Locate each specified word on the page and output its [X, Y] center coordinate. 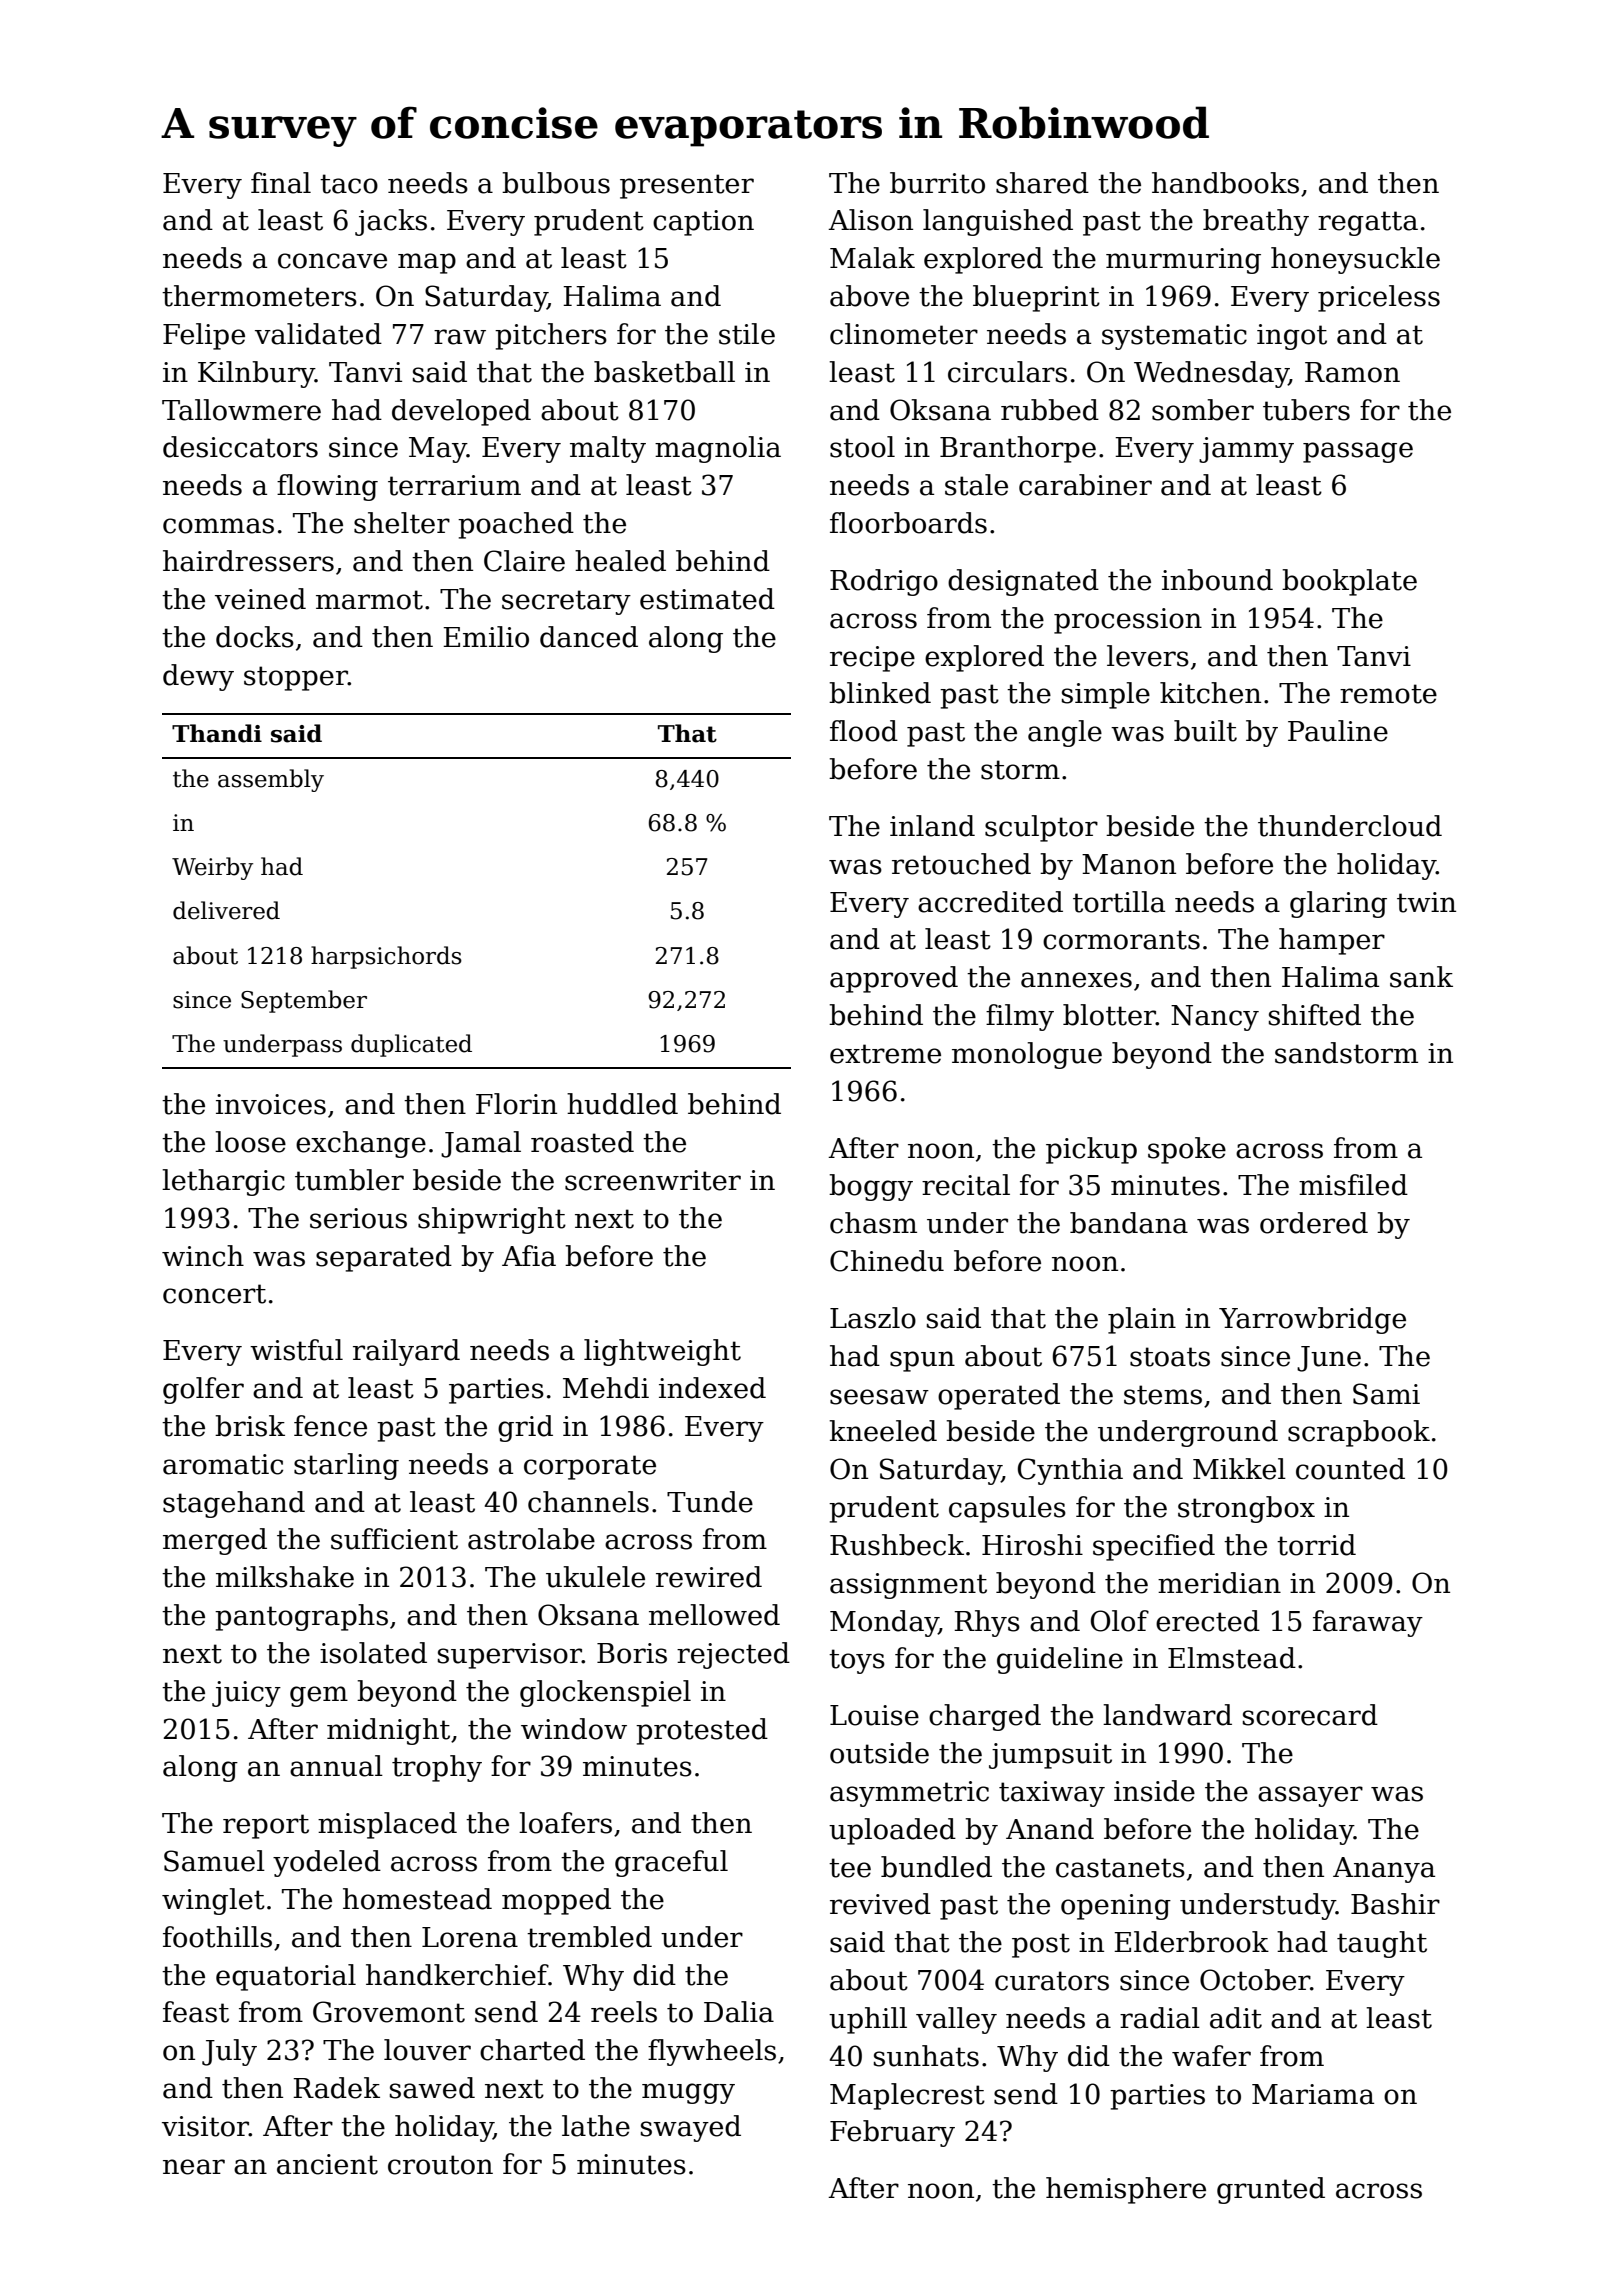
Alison [870, 220]
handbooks [1225, 183]
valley [956, 2020]
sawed [432, 2088]
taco [349, 184]
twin [1426, 902]
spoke [1187, 1150]
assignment [908, 1586]
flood [864, 731]
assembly [271, 780]
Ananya [1384, 1870]
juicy [246, 1694]
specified [1154, 1547]
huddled [622, 1104]
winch [203, 1256]
